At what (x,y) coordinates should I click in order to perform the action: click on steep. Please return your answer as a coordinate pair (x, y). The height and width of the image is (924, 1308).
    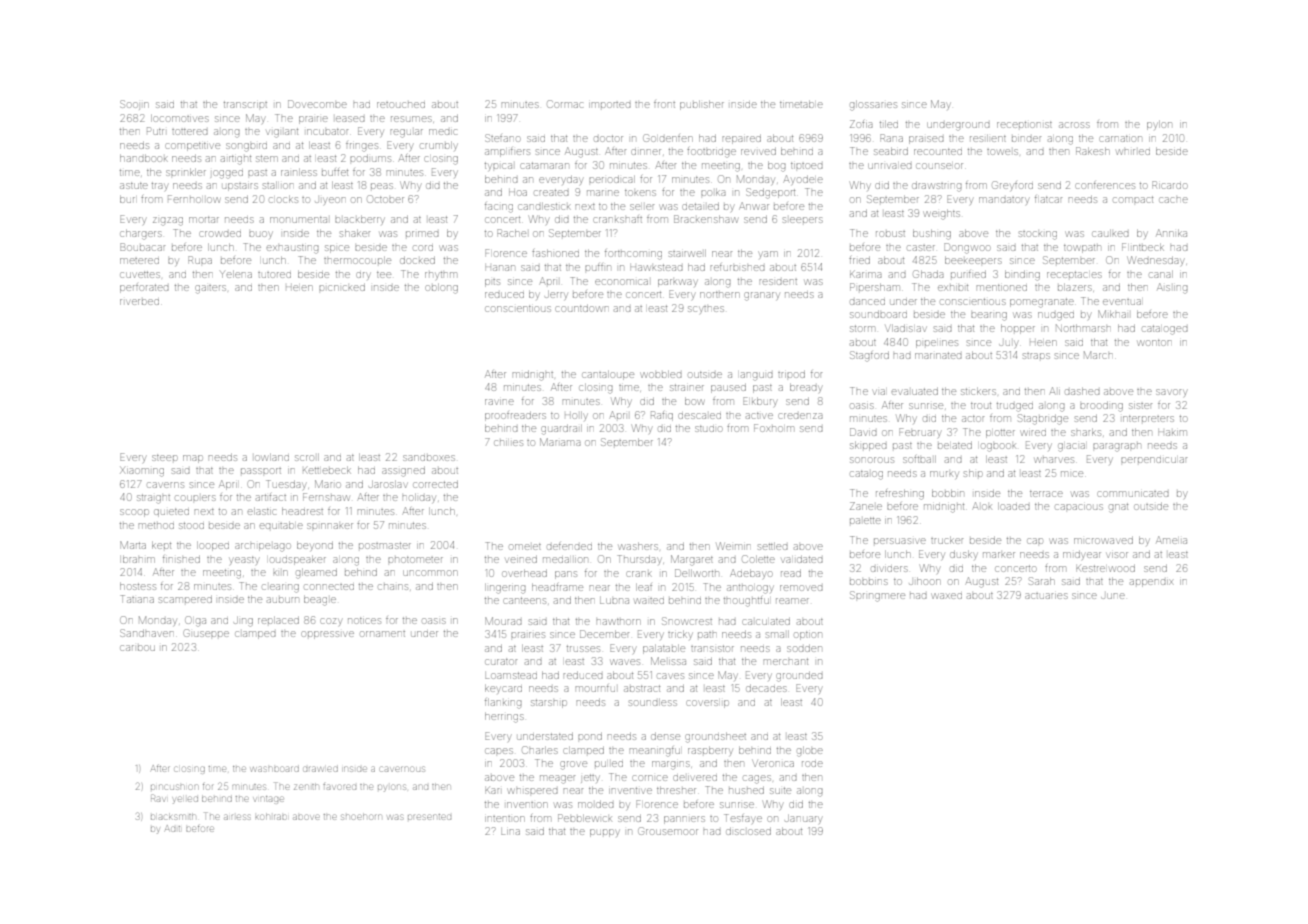
    Looking at the image, I should click on (164, 458).
